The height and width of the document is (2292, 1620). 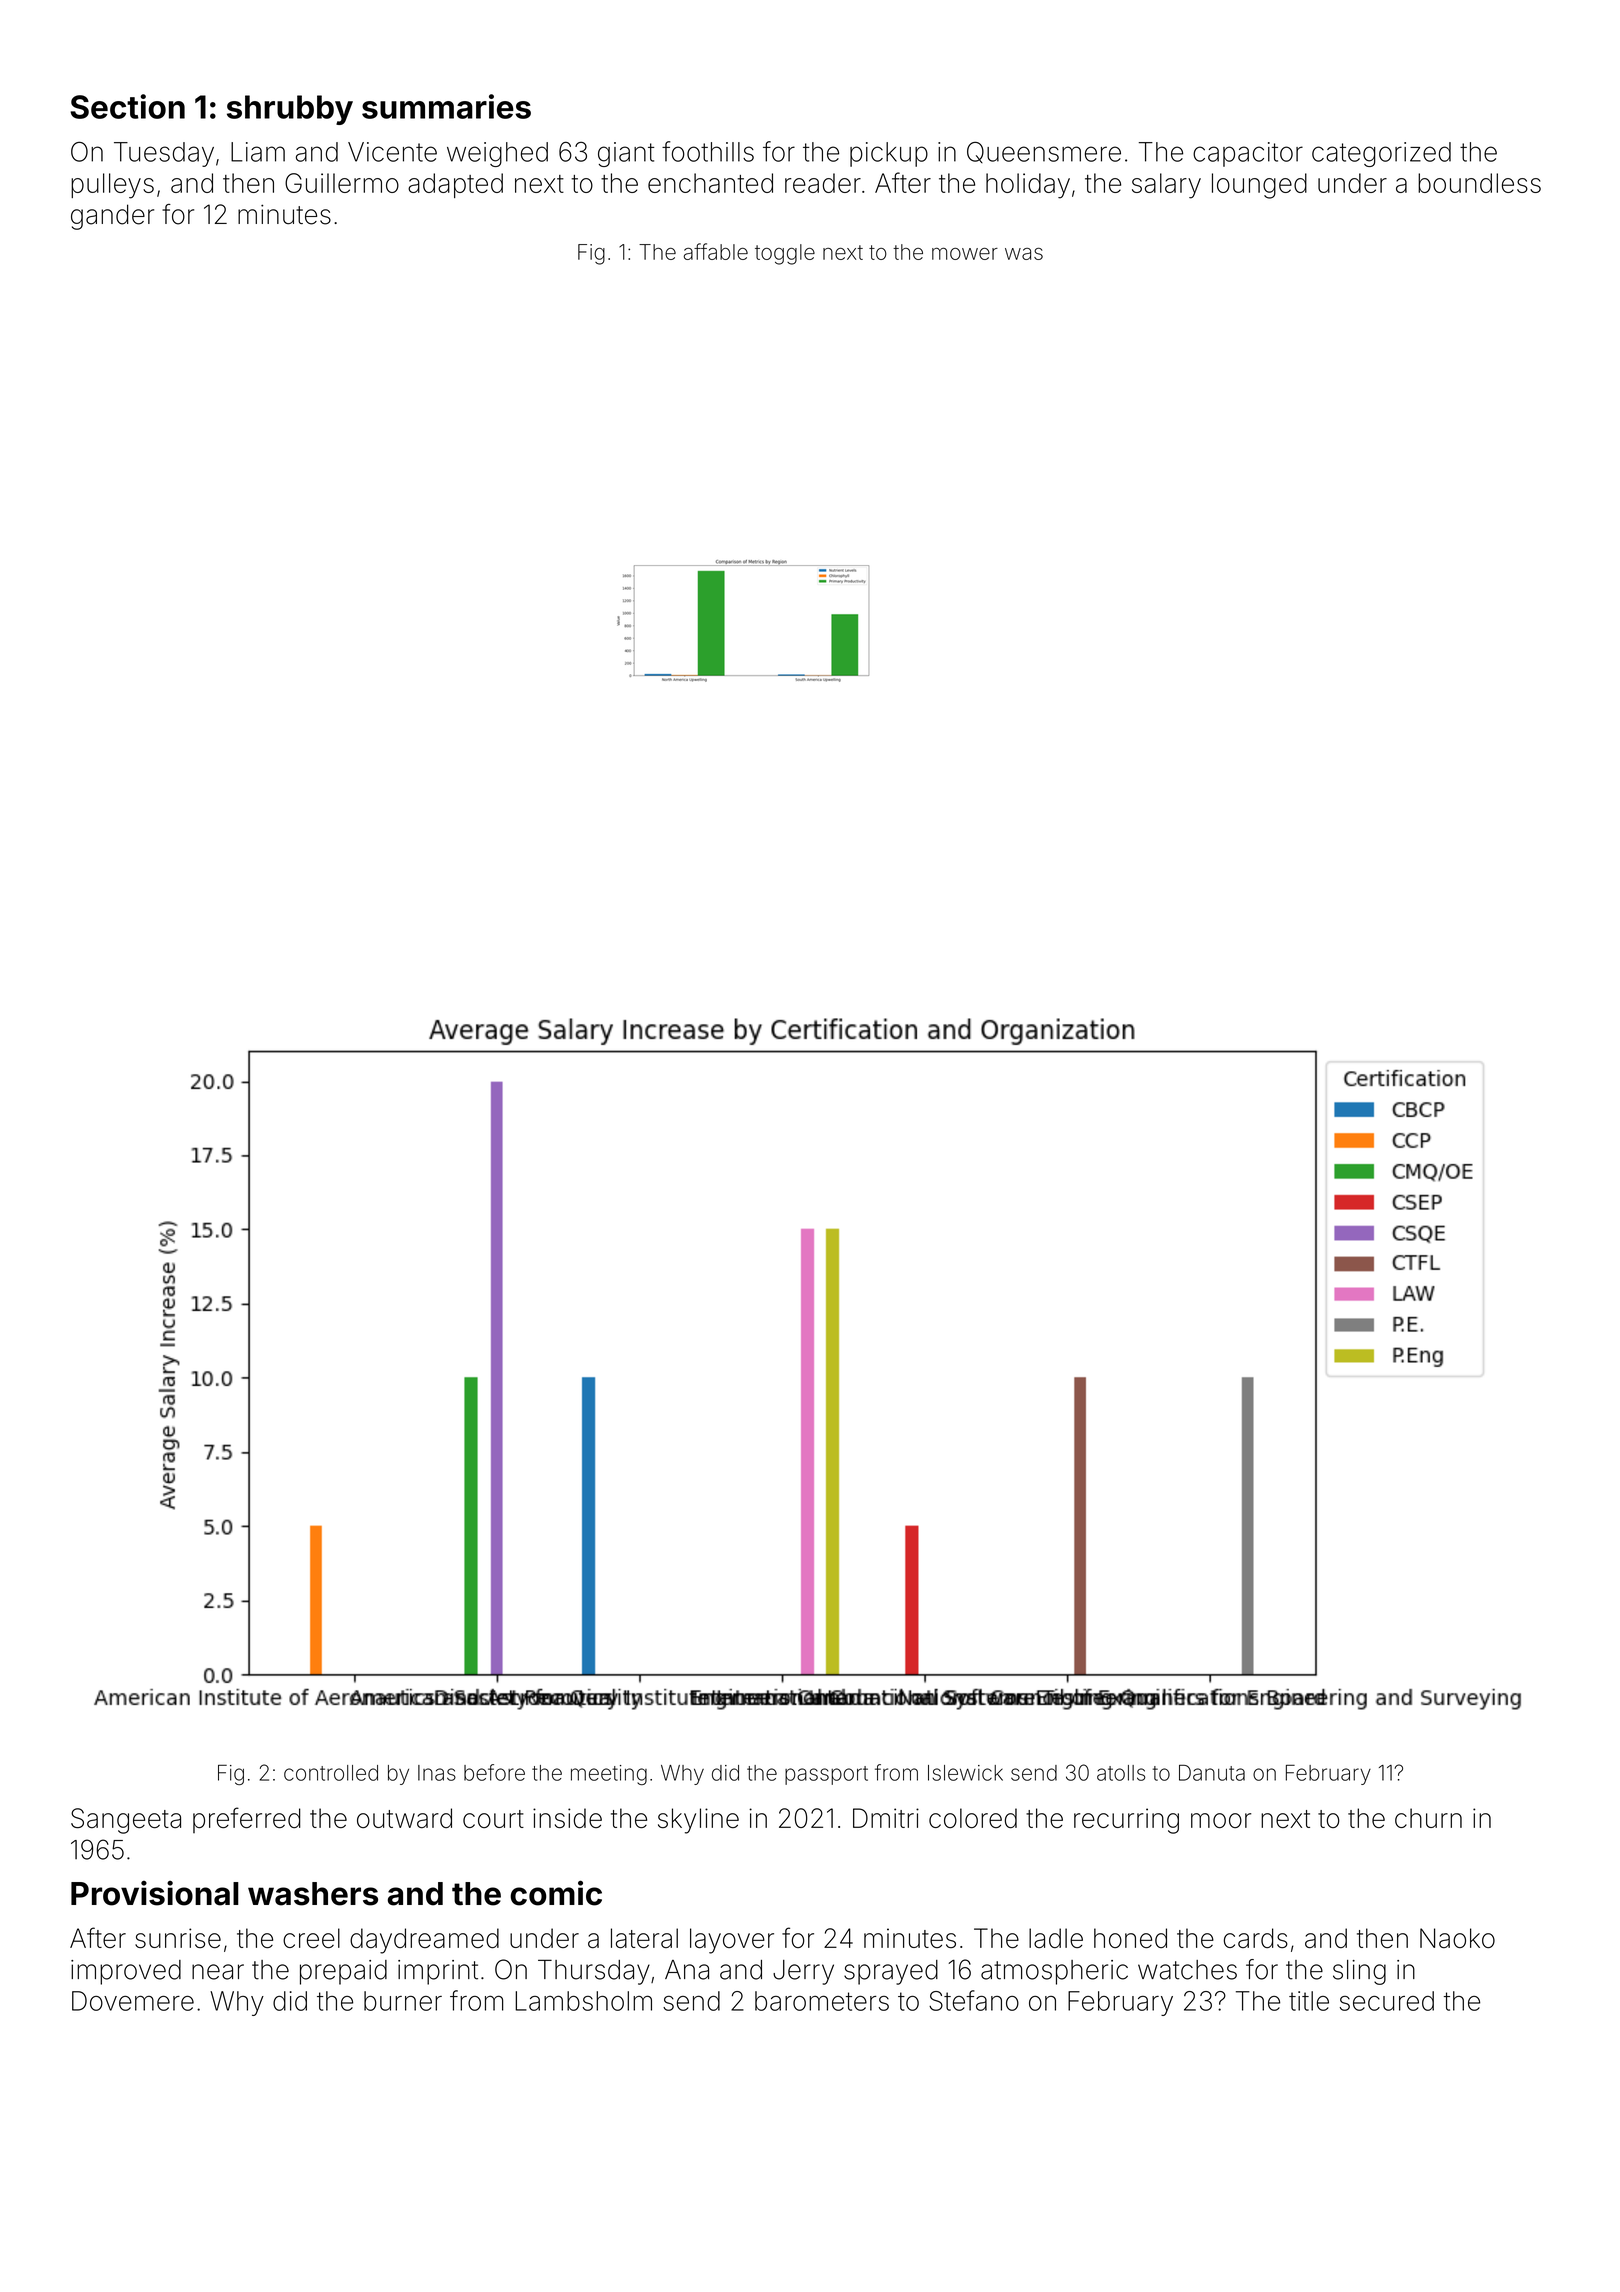 What do you see at coordinates (437, 1773) in the document?
I see `Inas` at bounding box center [437, 1773].
